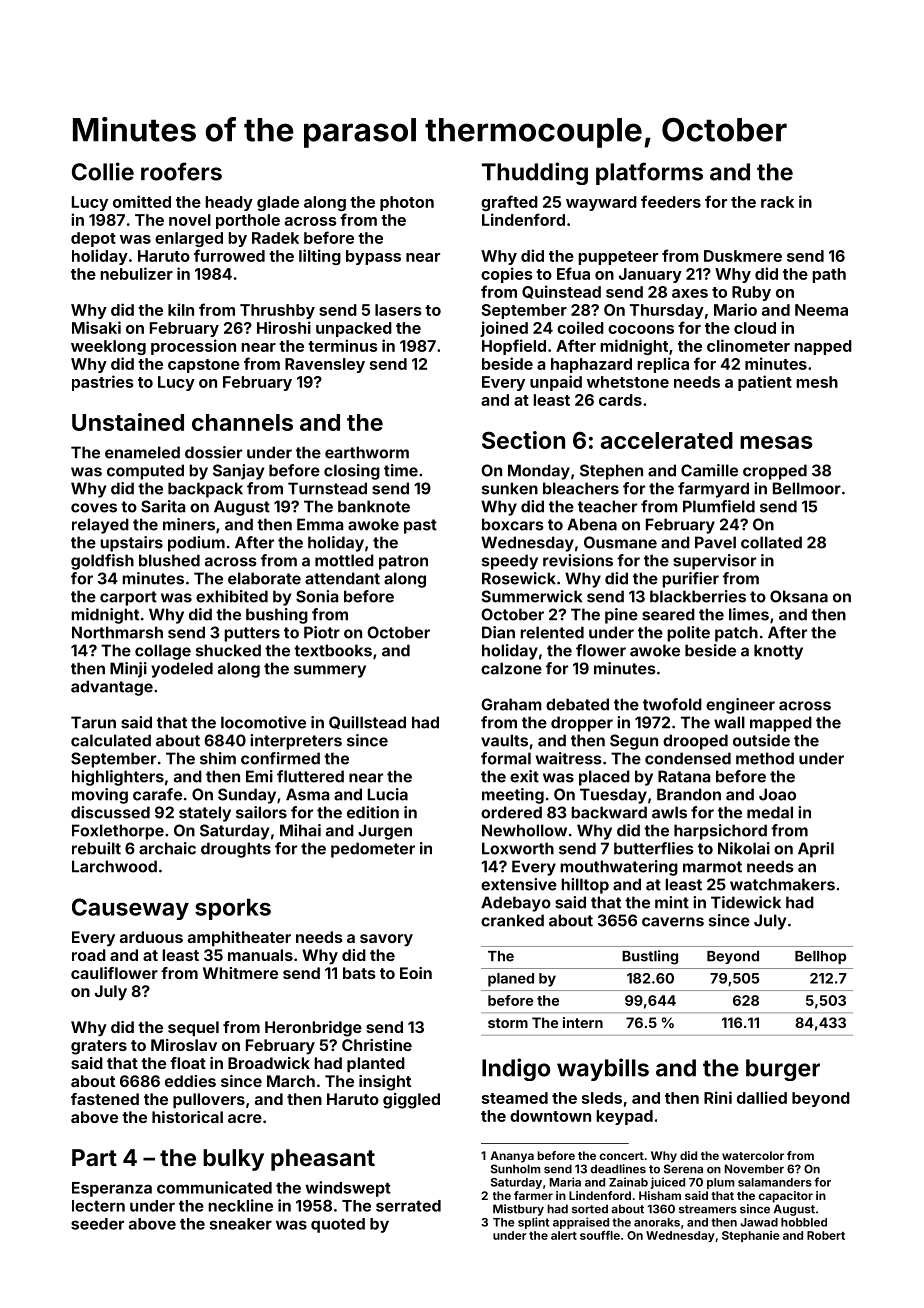  What do you see at coordinates (535, 173) in the page?
I see `Thudding` at bounding box center [535, 173].
